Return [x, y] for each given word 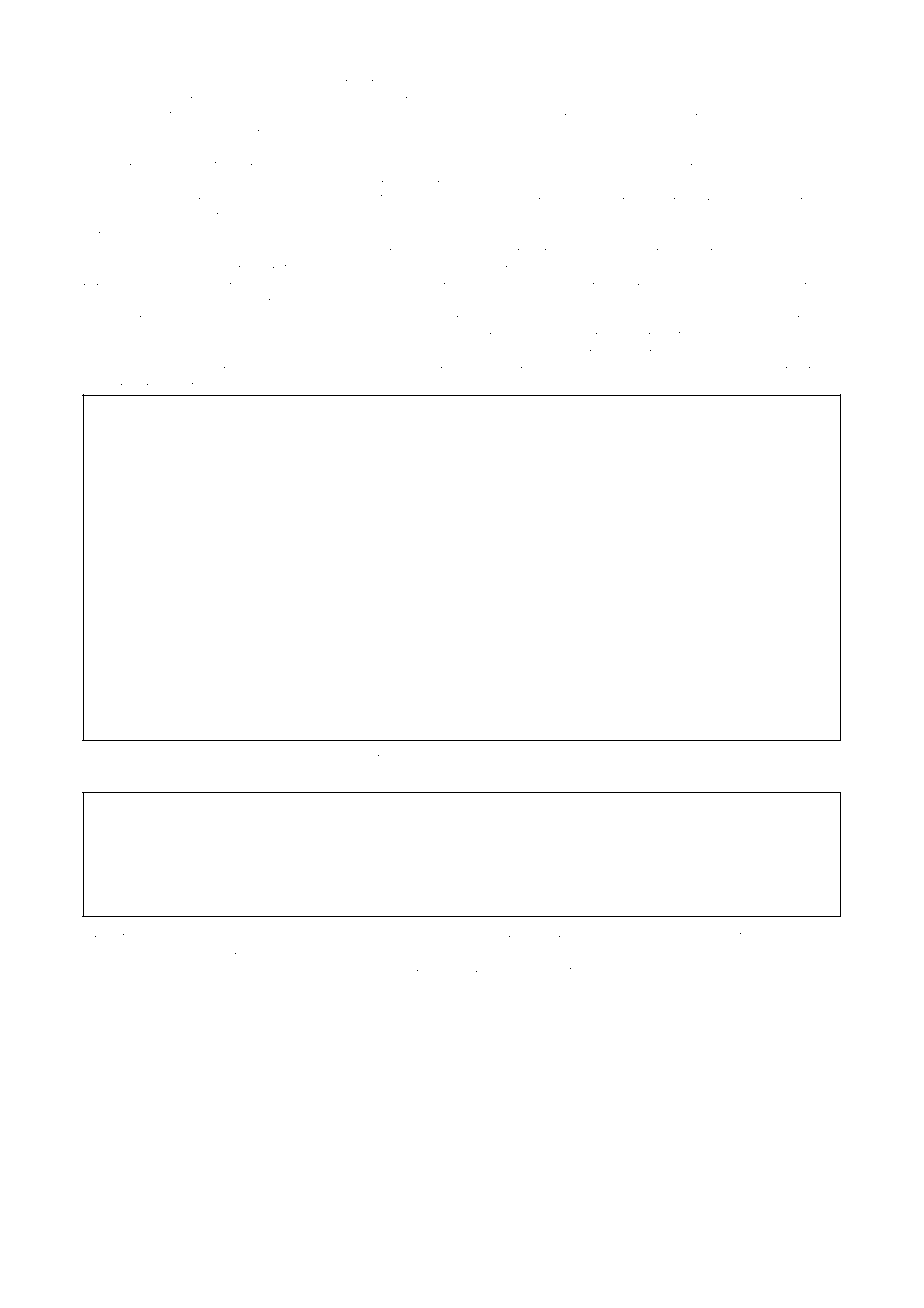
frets [218, 381]
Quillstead [396, 752]
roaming [817, 366]
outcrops [815, 79]
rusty [384, 366]
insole [211, 78]
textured [133, 933]
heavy [370, 79]
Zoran [663, 752]
